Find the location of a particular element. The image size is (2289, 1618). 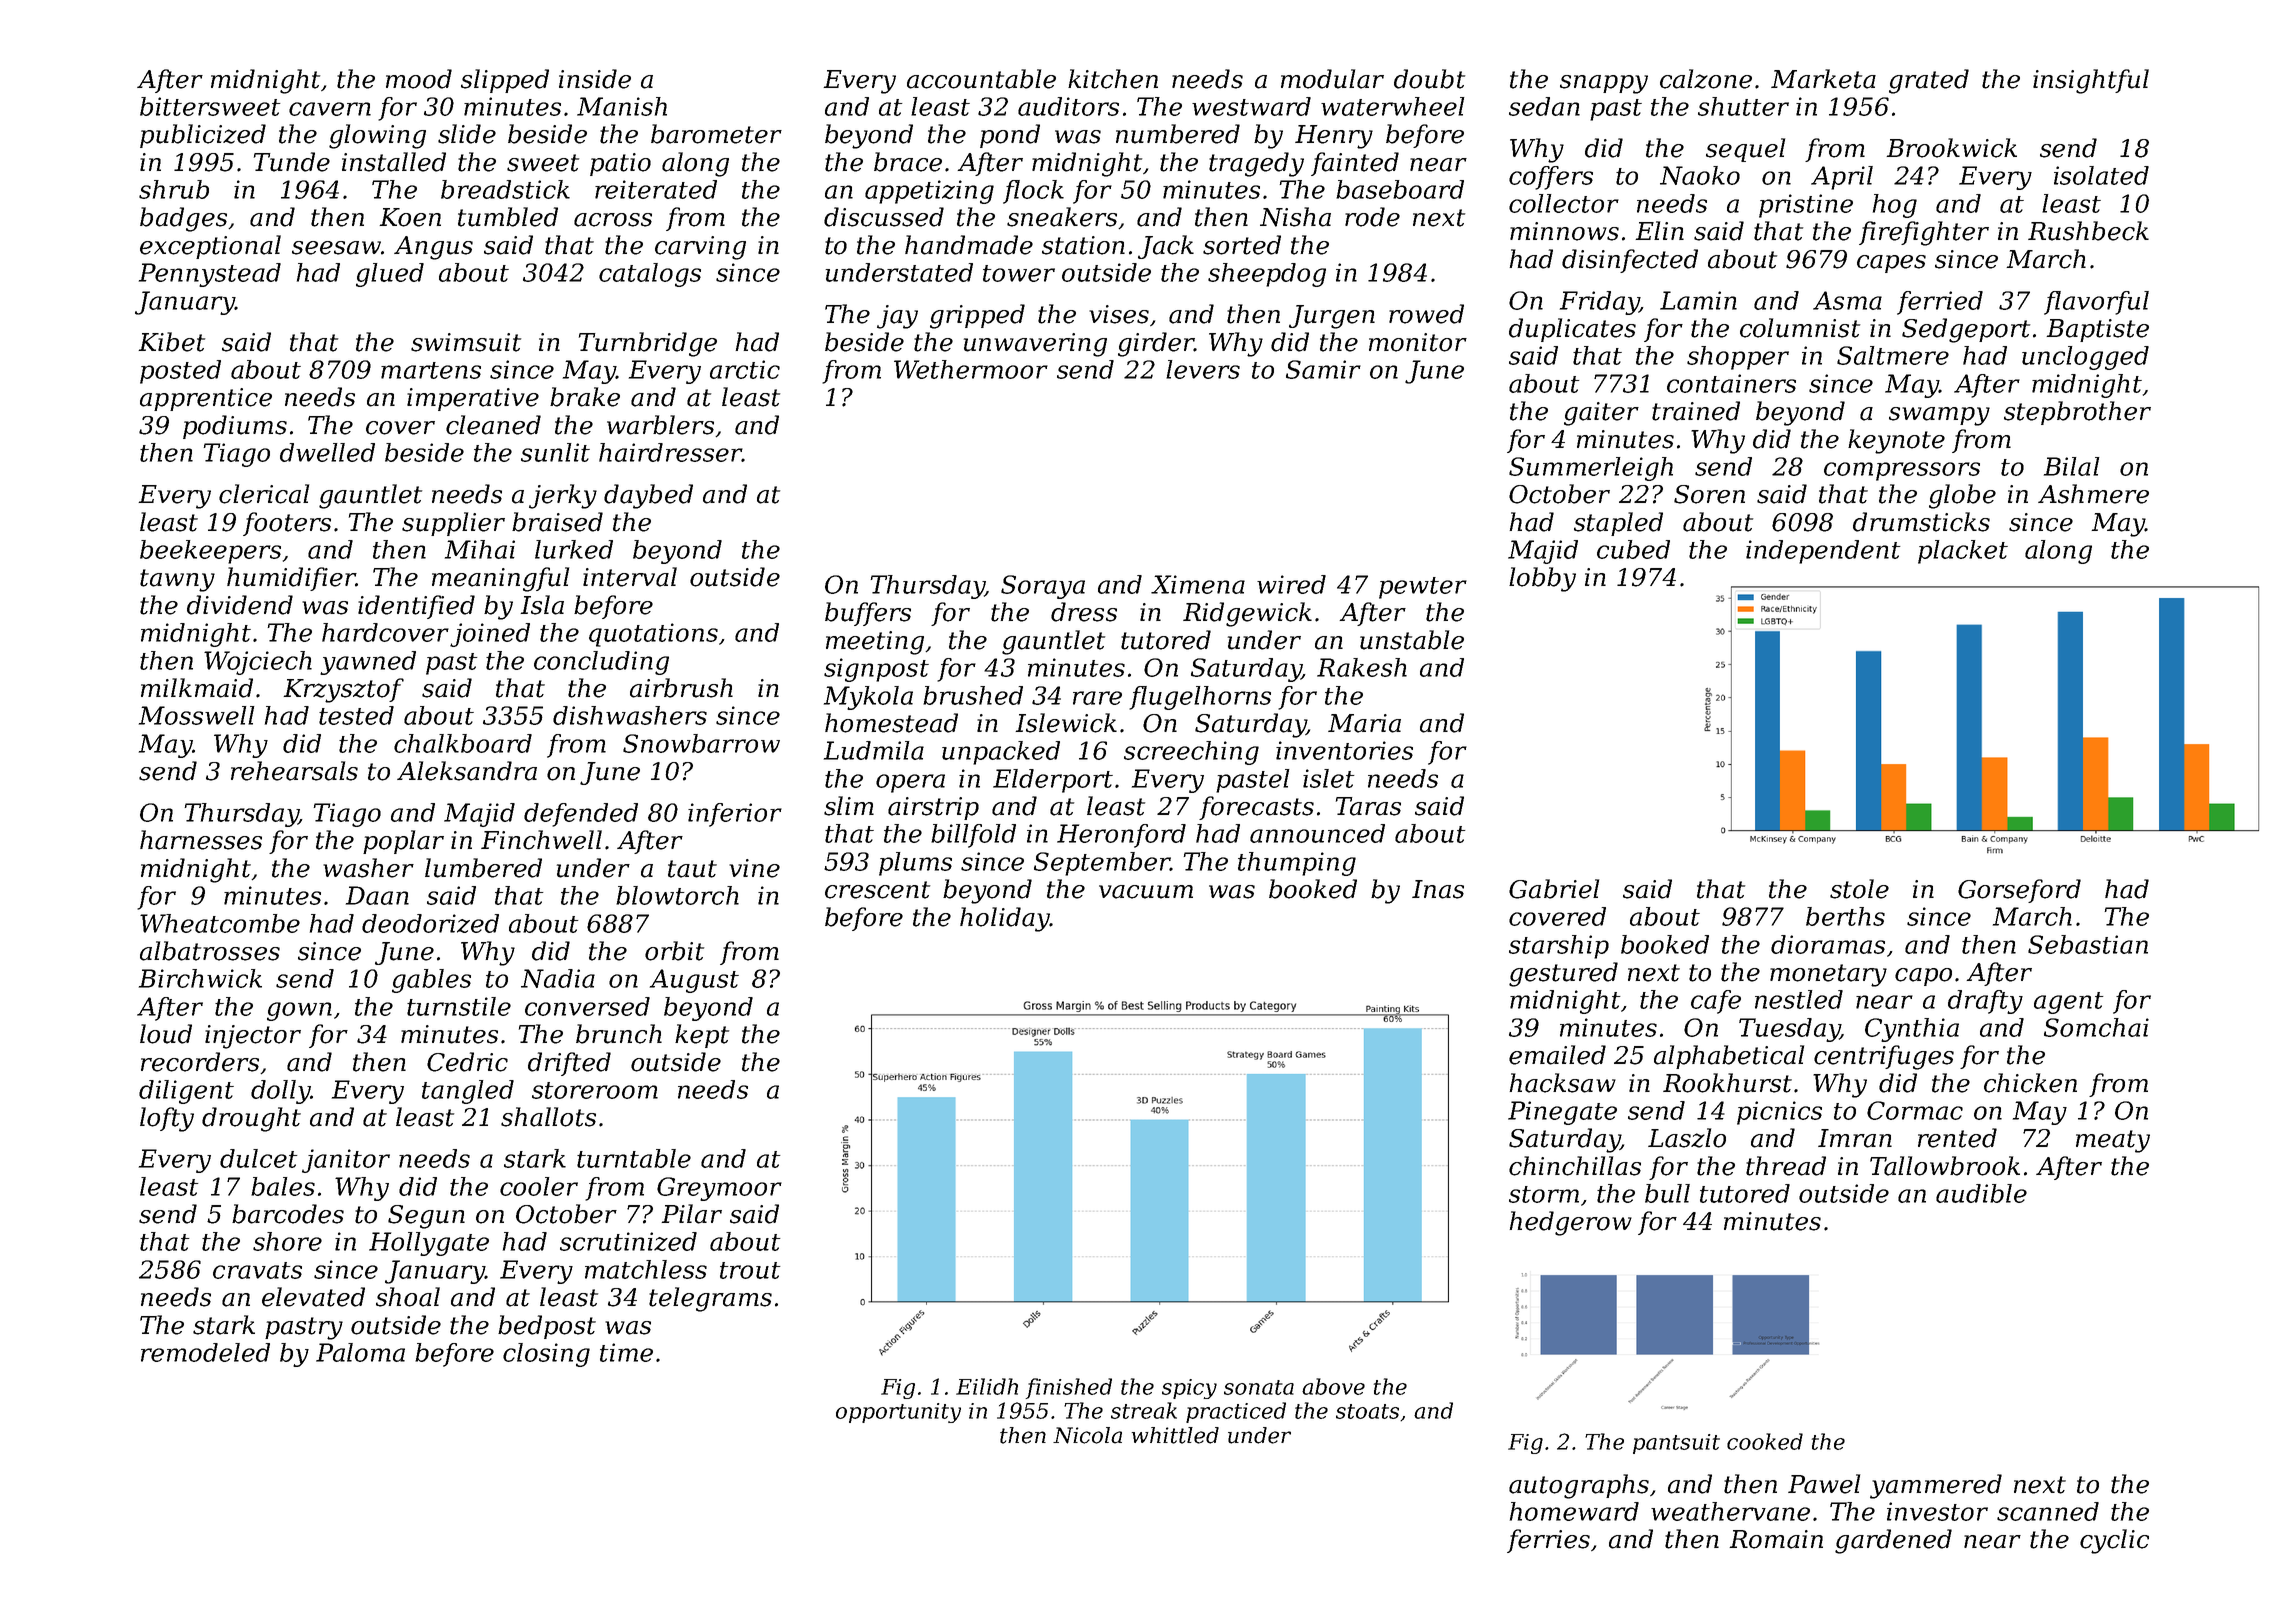

sequel is located at coordinates (1745, 150).
